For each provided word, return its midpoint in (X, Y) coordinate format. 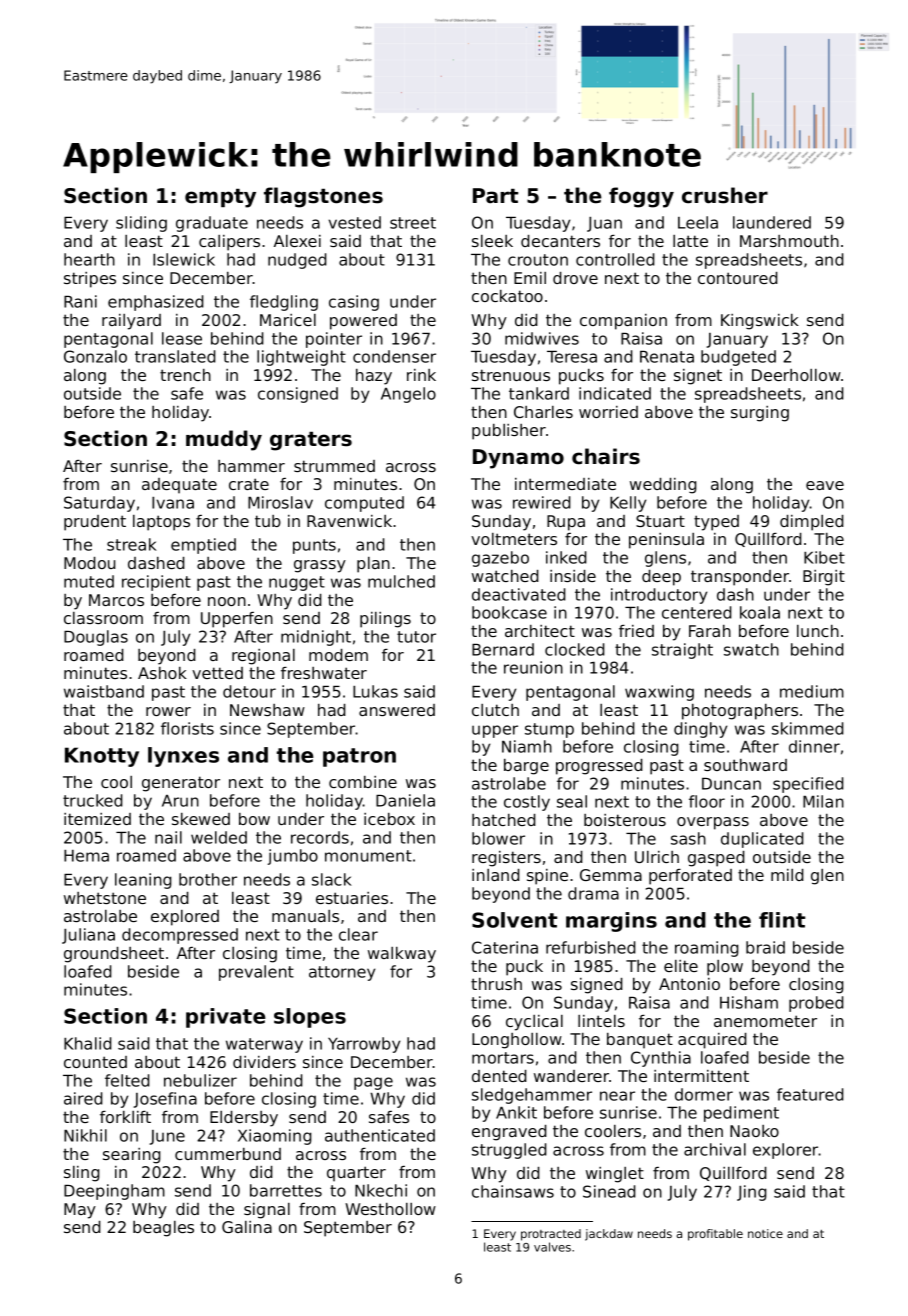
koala (760, 612)
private (225, 1018)
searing (132, 1156)
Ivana (173, 503)
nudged (297, 261)
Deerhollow (796, 375)
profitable (715, 1235)
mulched (401, 581)
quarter (356, 1174)
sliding (141, 224)
